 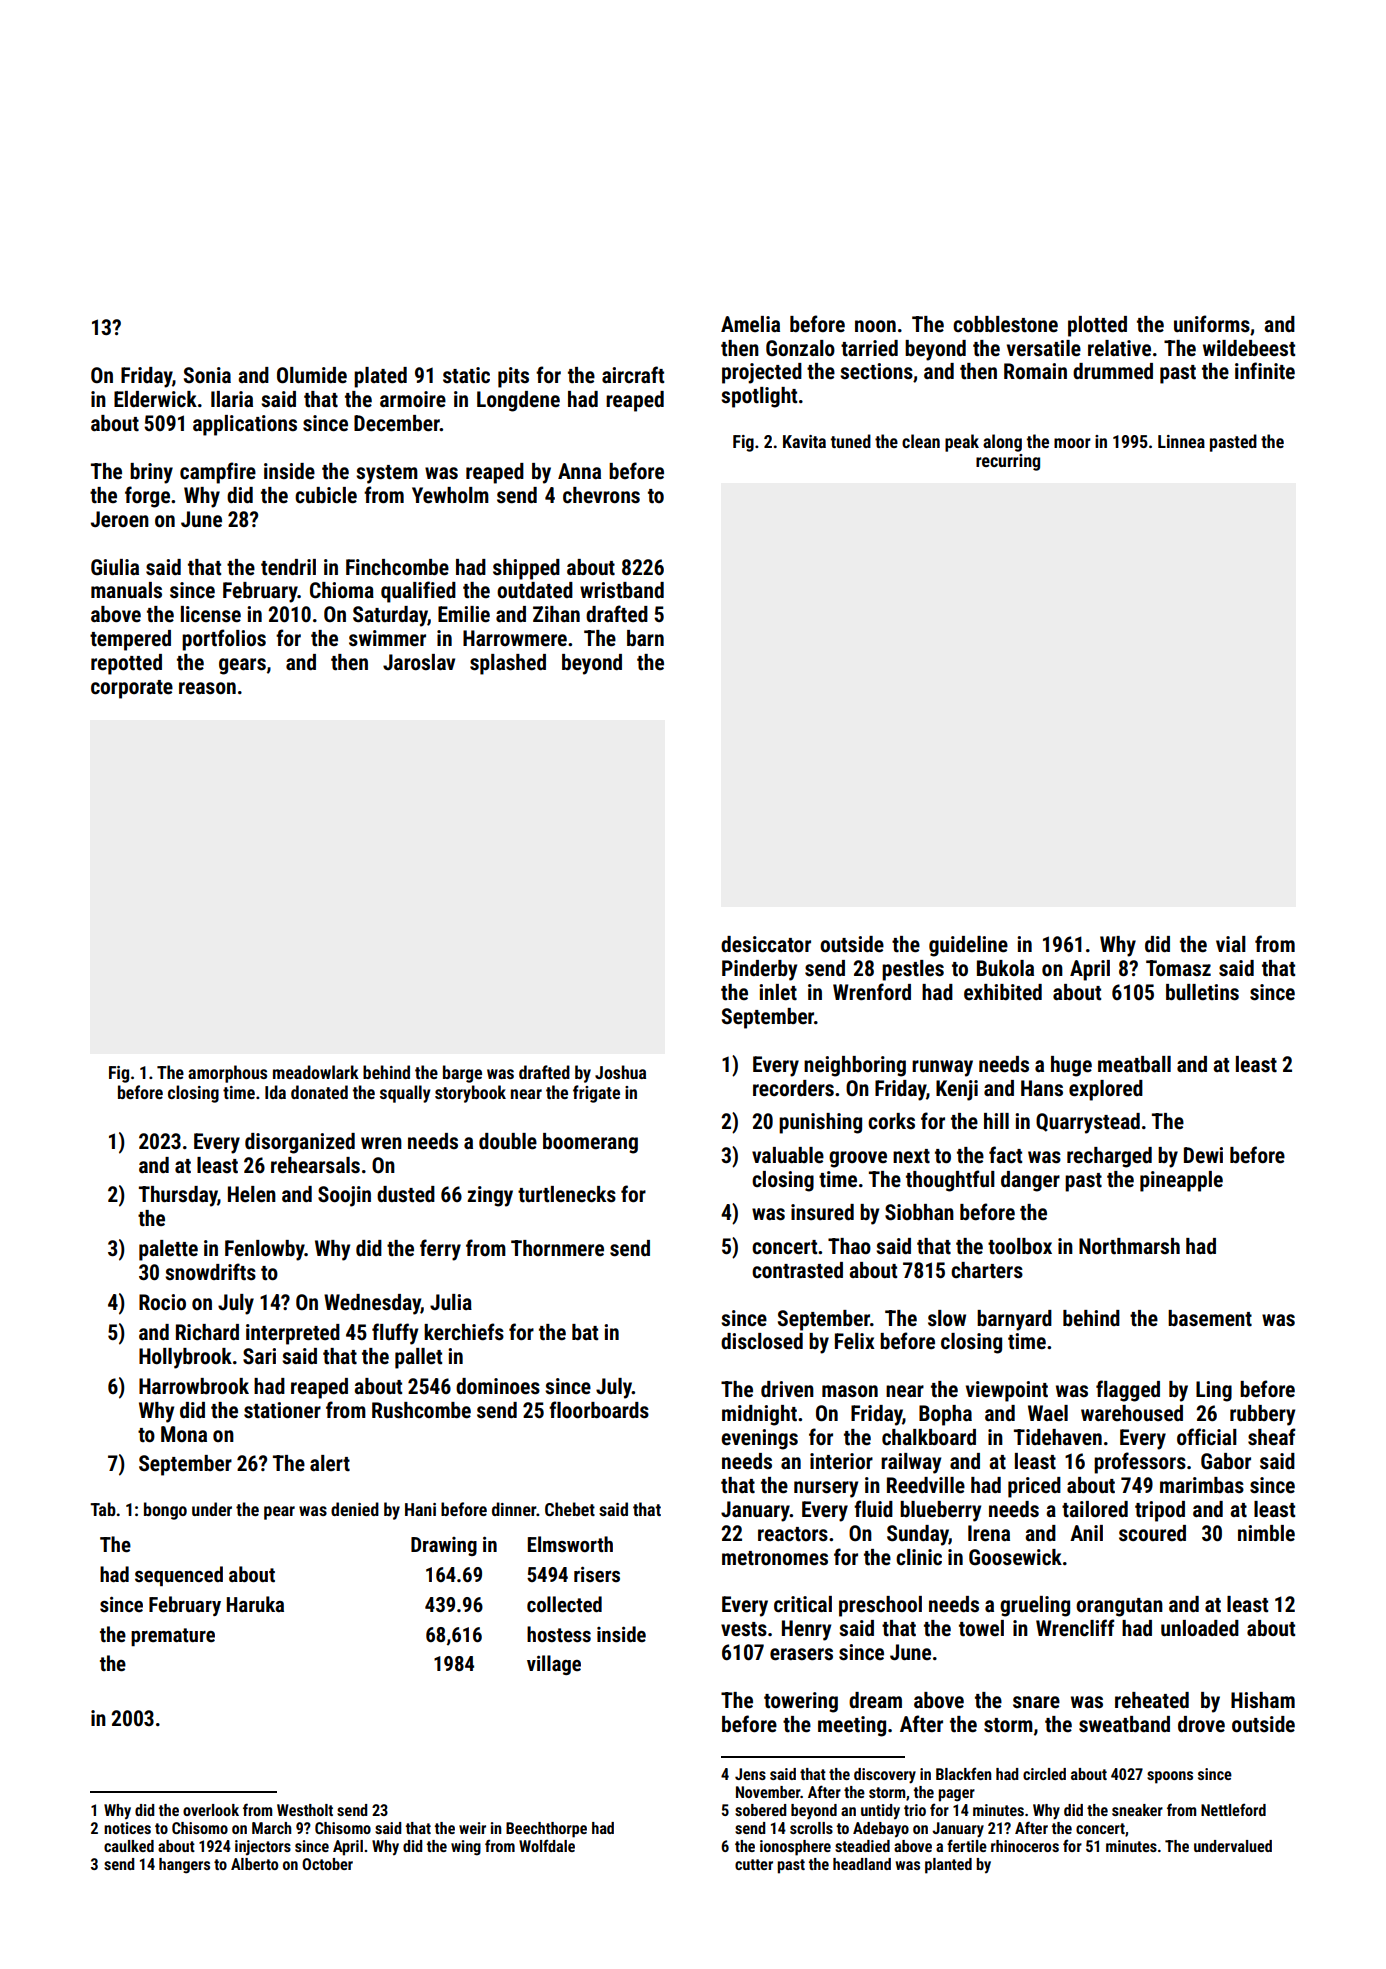 I want to click on official, so click(x=1207, y=1436).
